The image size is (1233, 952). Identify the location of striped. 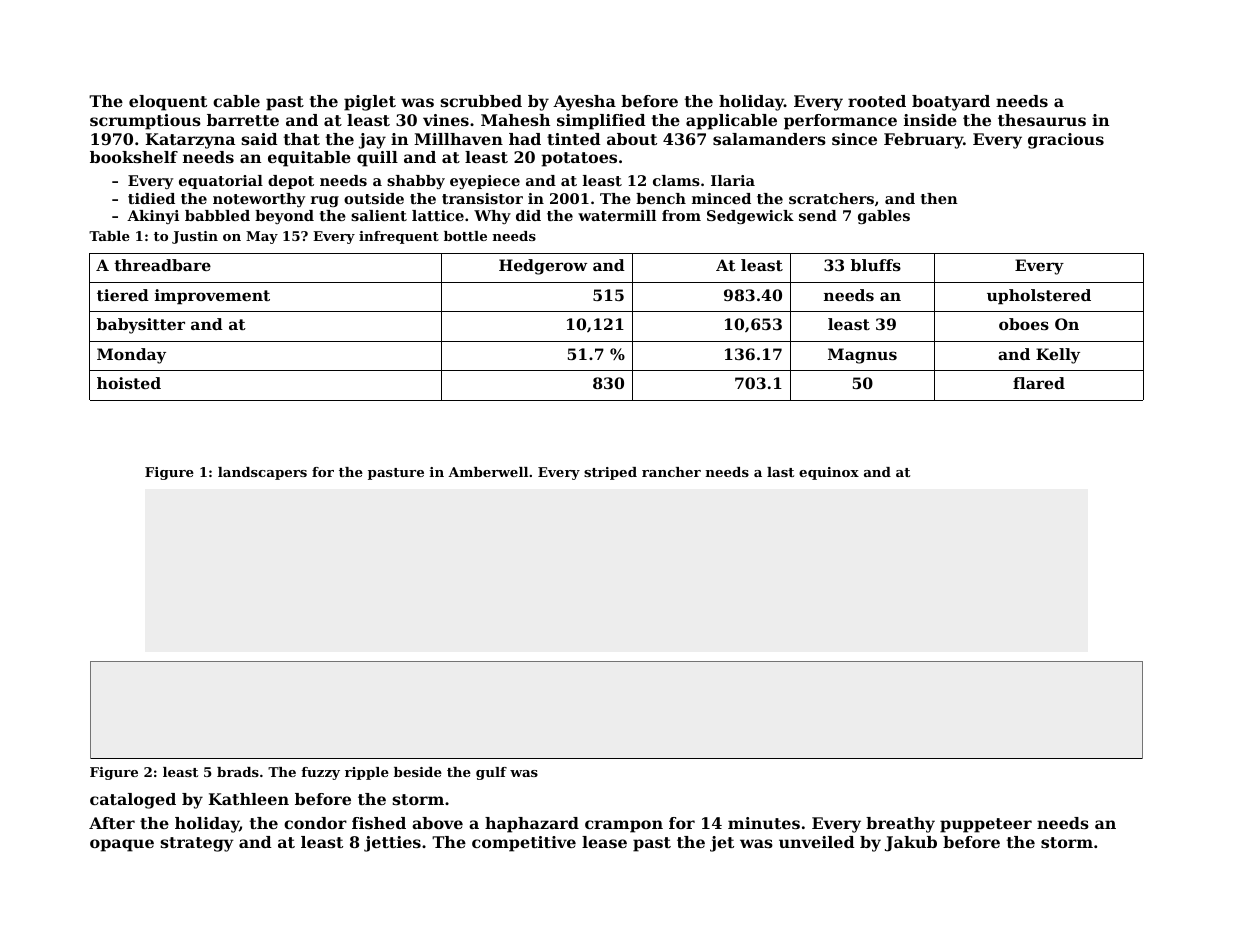
(610, 473).
